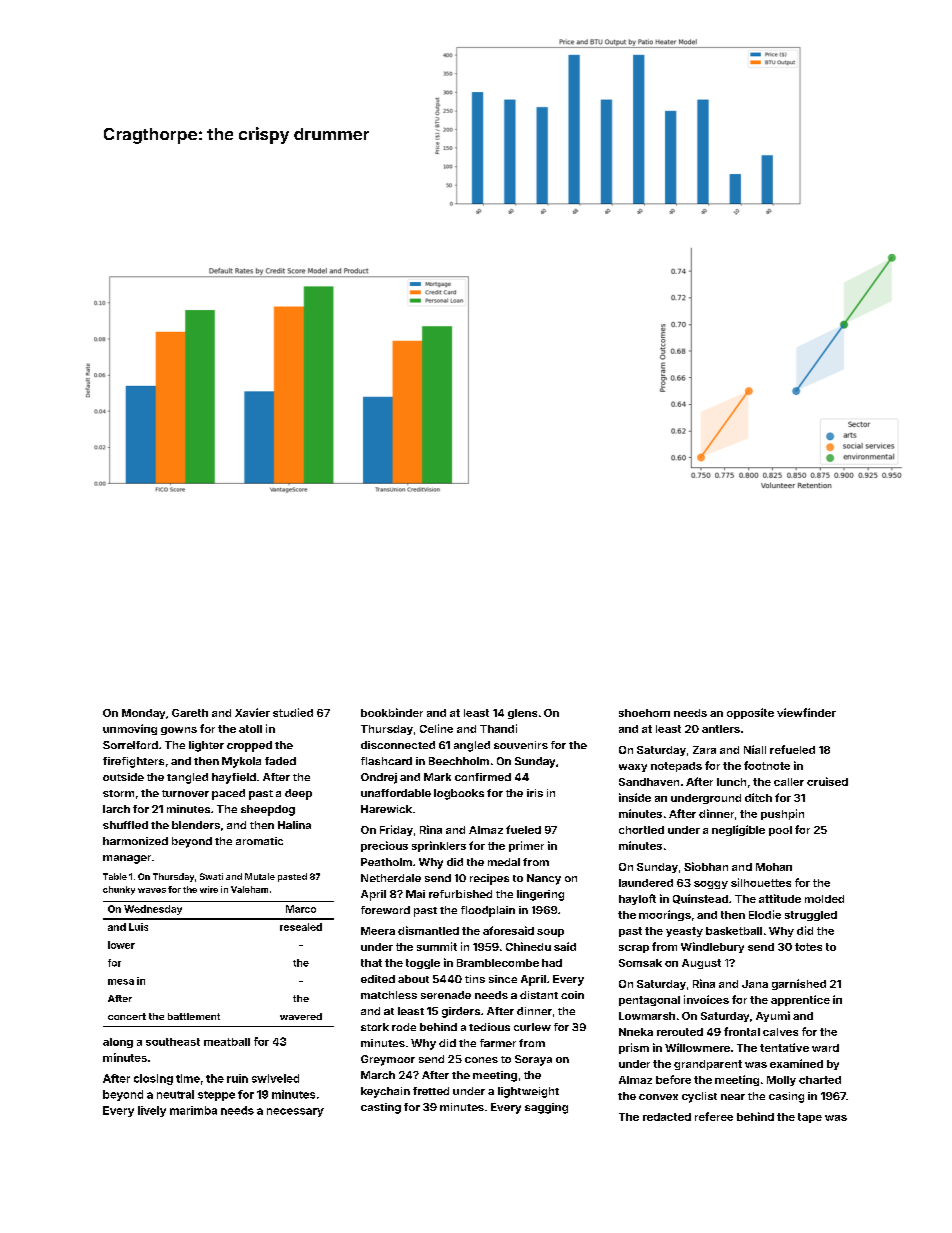  Describe the element at coordinates (522, 714) in the screenshot. I see `glens` at that location.
